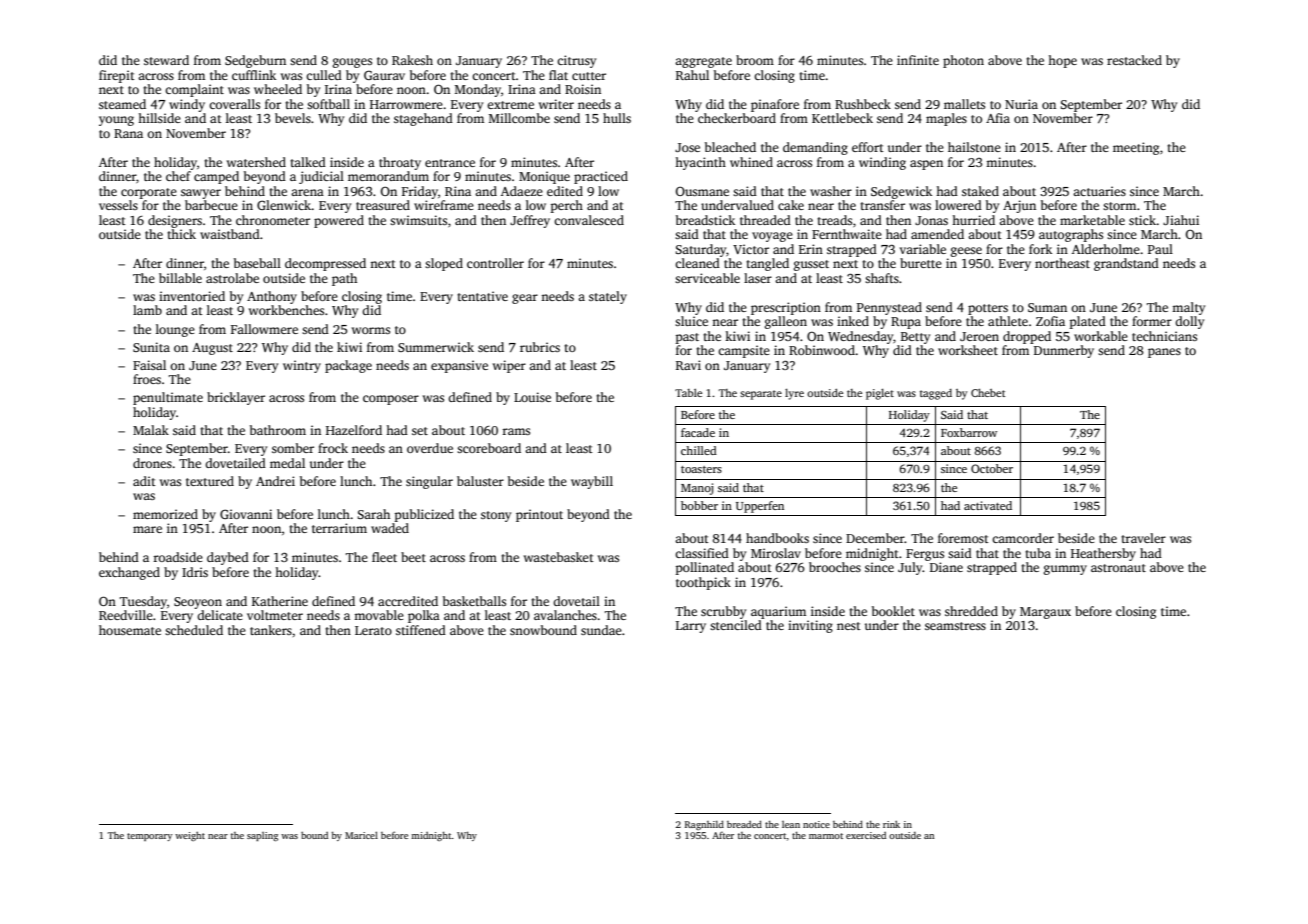 This screenshot has width=1308, height=924. I want to click on broom, so click(755, 60).
